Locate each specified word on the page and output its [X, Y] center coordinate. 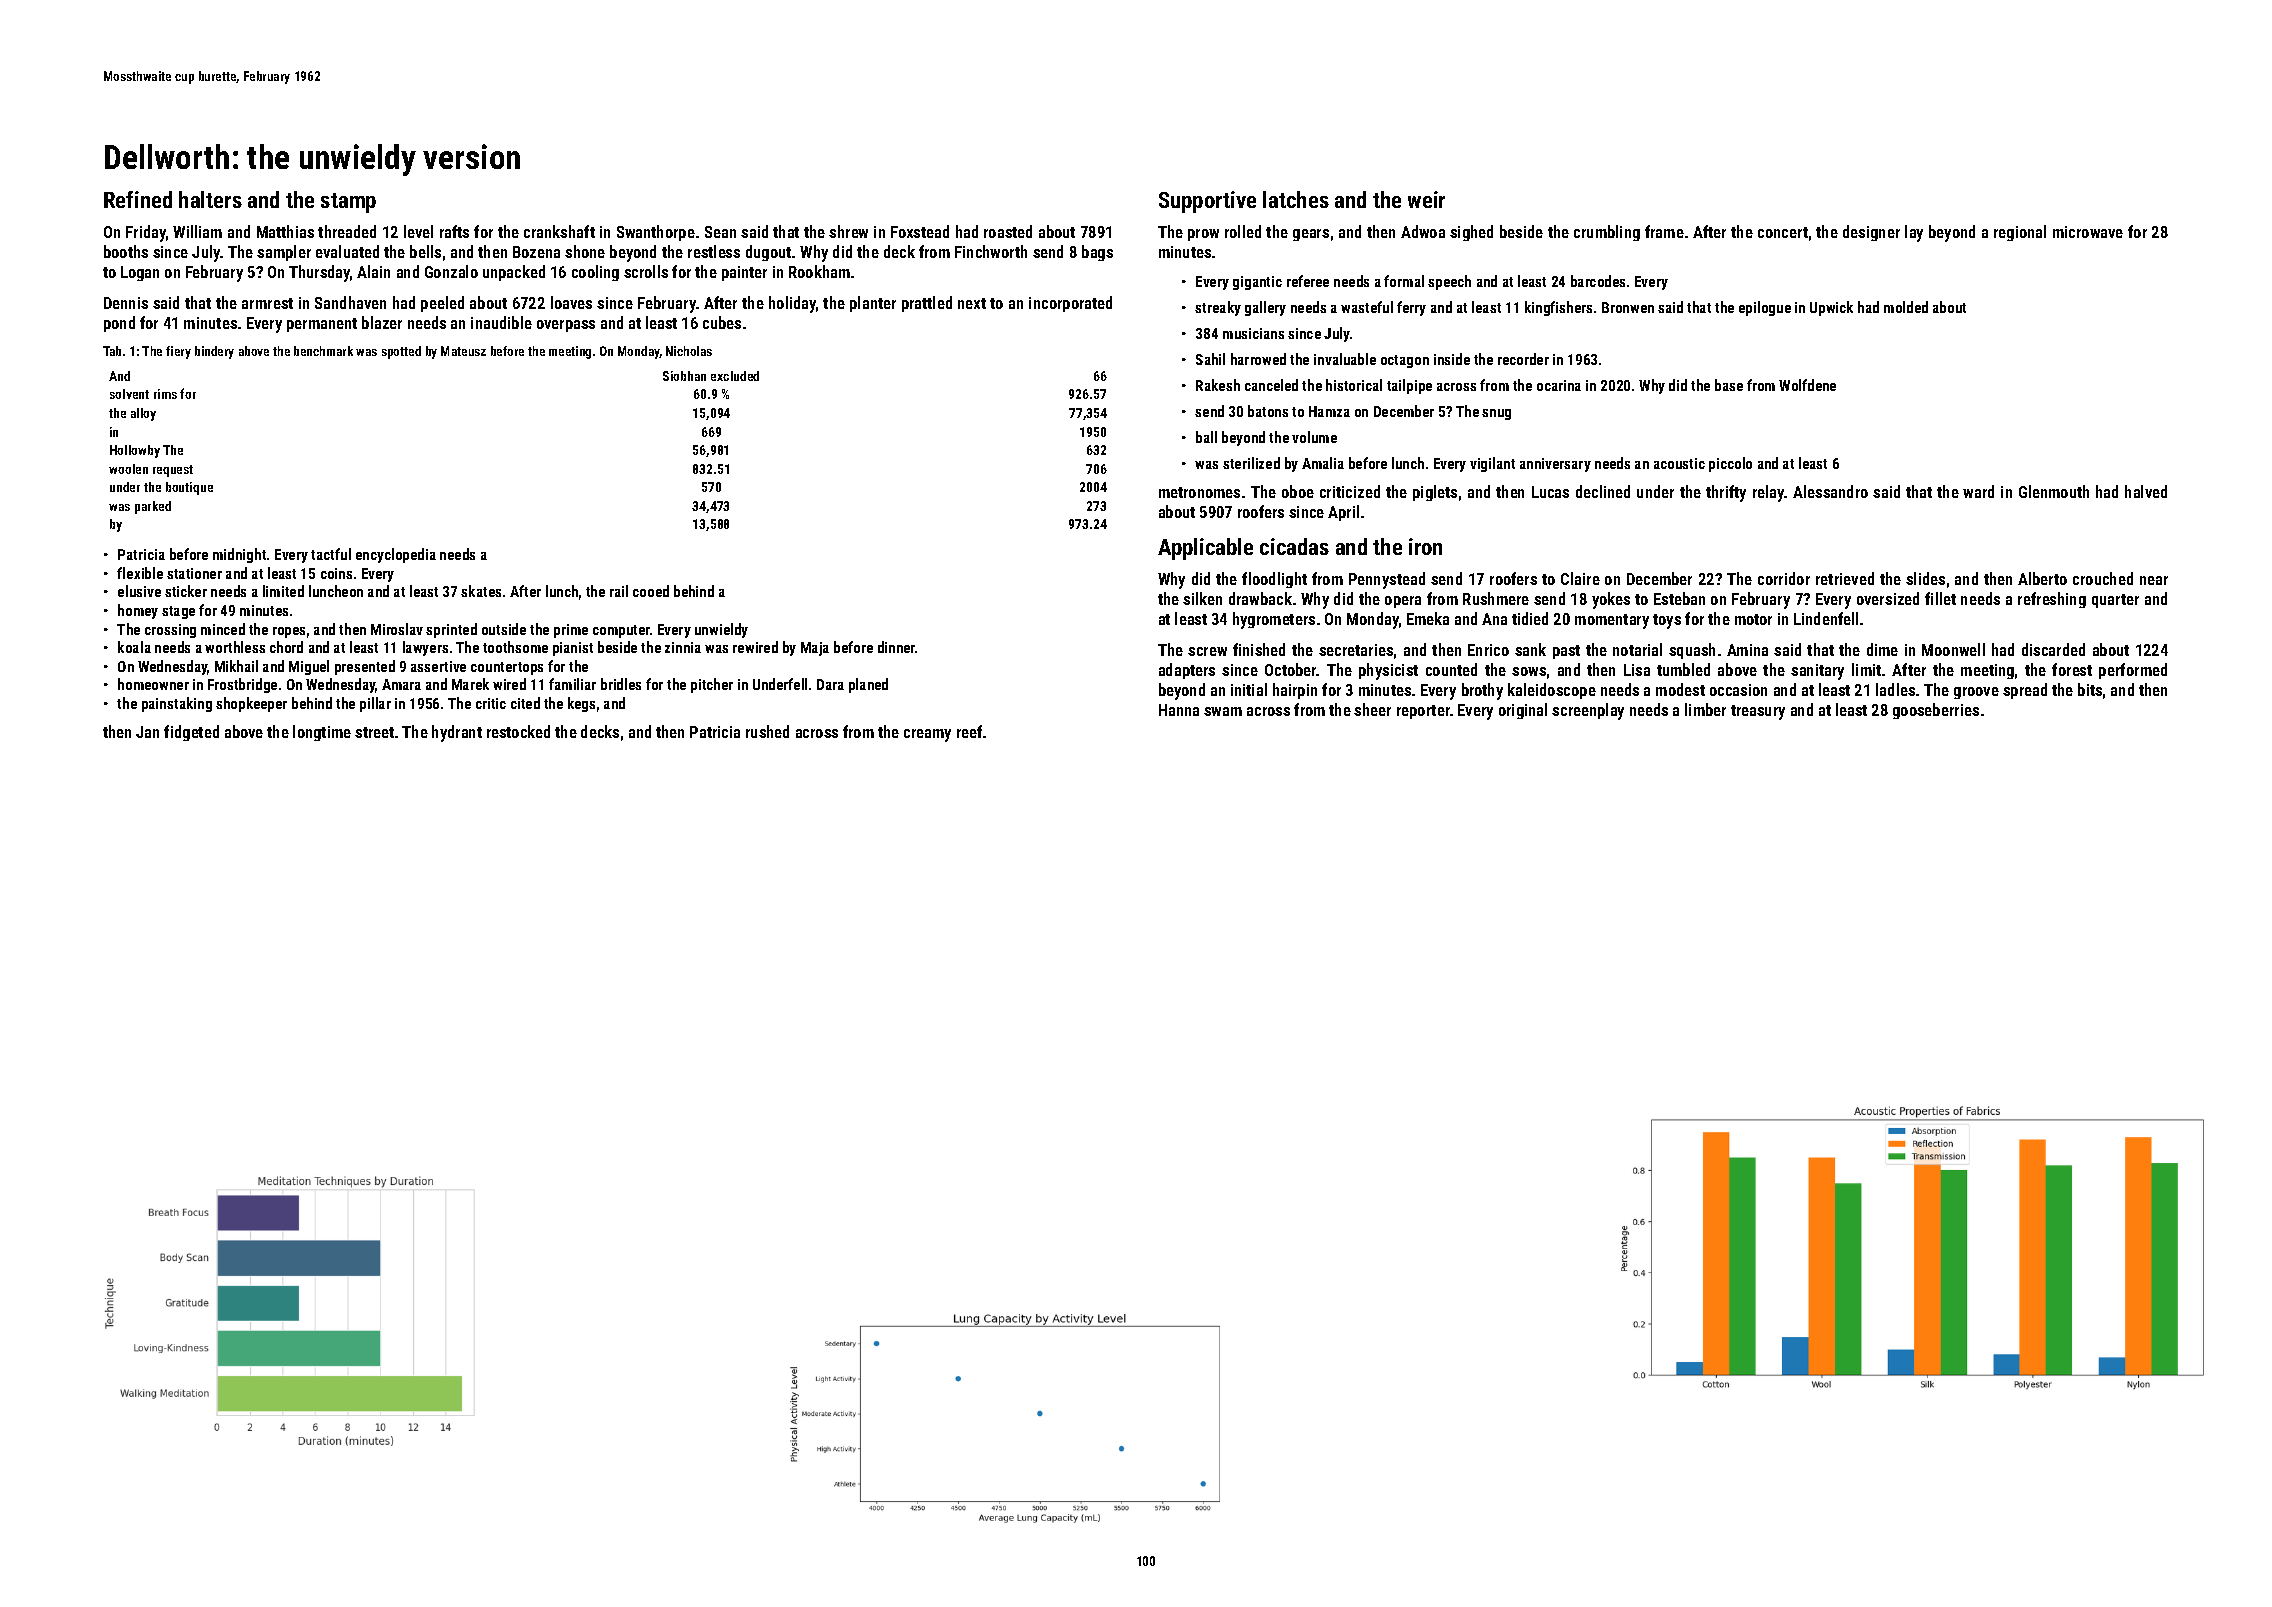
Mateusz [463, 351]
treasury [1758, 712]
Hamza [1329, 411]
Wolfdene [1807, 385]
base [1729, 385]
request [173, 471]
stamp [348, 203]
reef [969, 731]
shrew [848, 231]
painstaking [177, 704]
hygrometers [1274, 620]
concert [1783, 232]
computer [621, 631]
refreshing [2052, 600]
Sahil [1210, 359]
